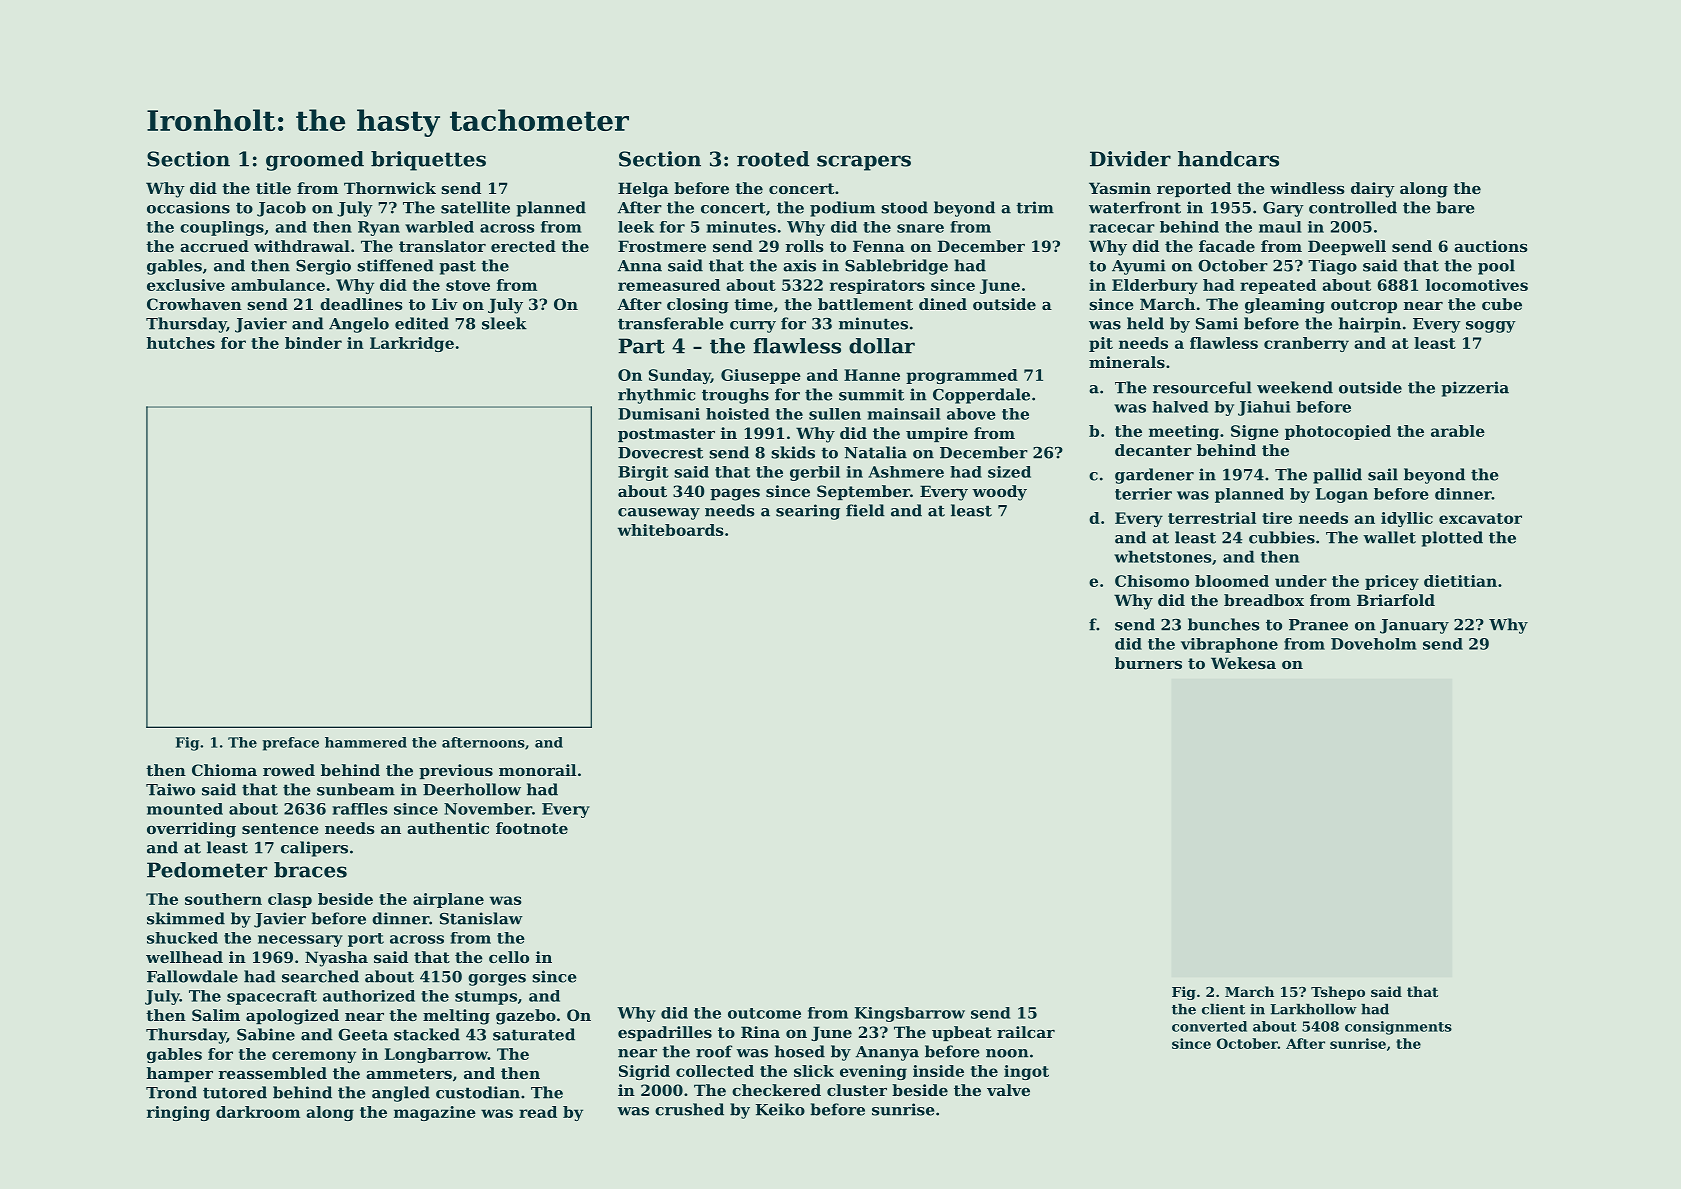 The height and width of the page is (1189, 1681). Describe the element at coordinates (659, 514) in the page. I see `causeway` at that location.
